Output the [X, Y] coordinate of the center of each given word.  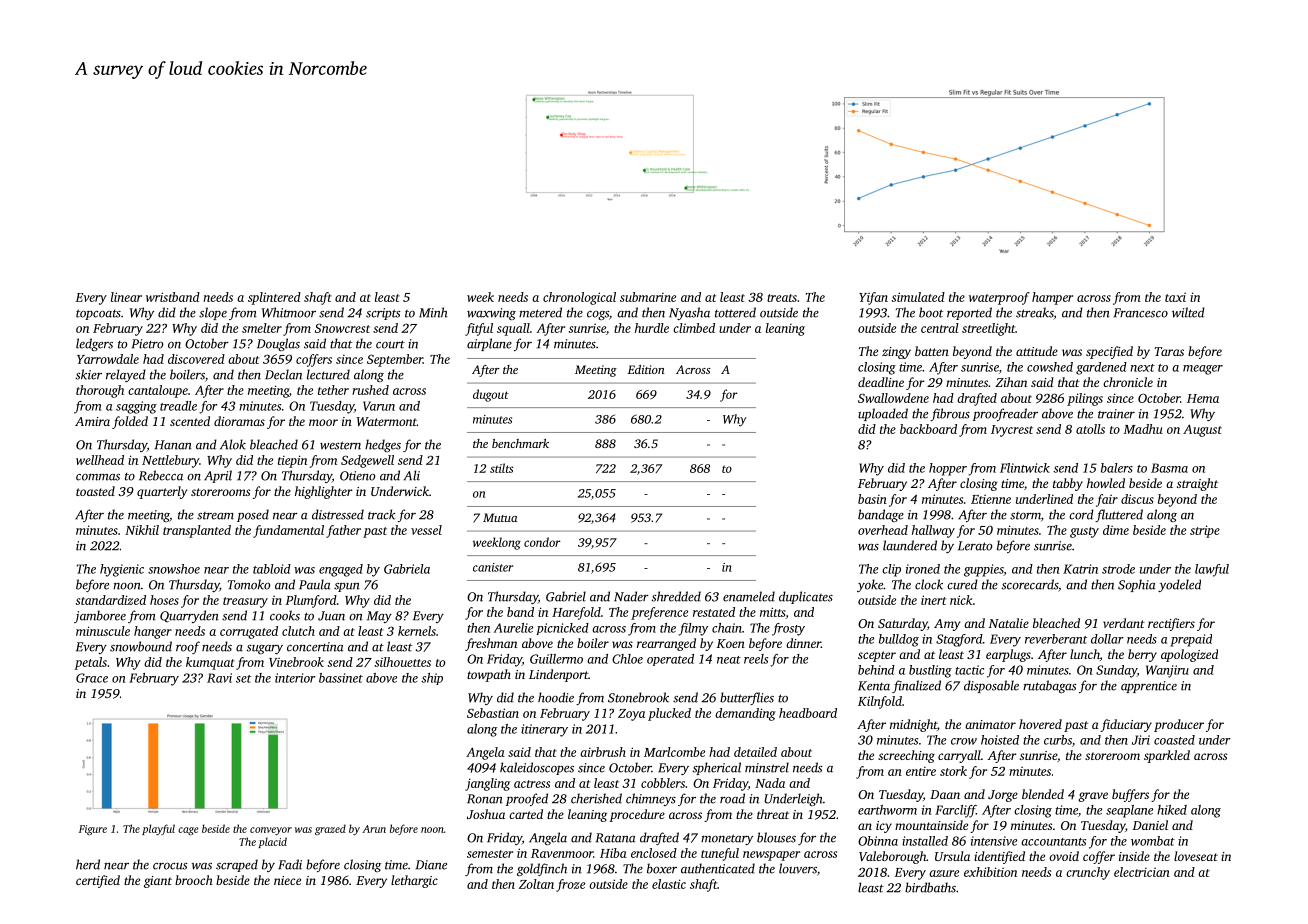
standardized [111, 600]
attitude [1037, 351]
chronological [579, 298]
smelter [262, 328]
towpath [489, 675]
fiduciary [1126, 725]
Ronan [485, 799]
